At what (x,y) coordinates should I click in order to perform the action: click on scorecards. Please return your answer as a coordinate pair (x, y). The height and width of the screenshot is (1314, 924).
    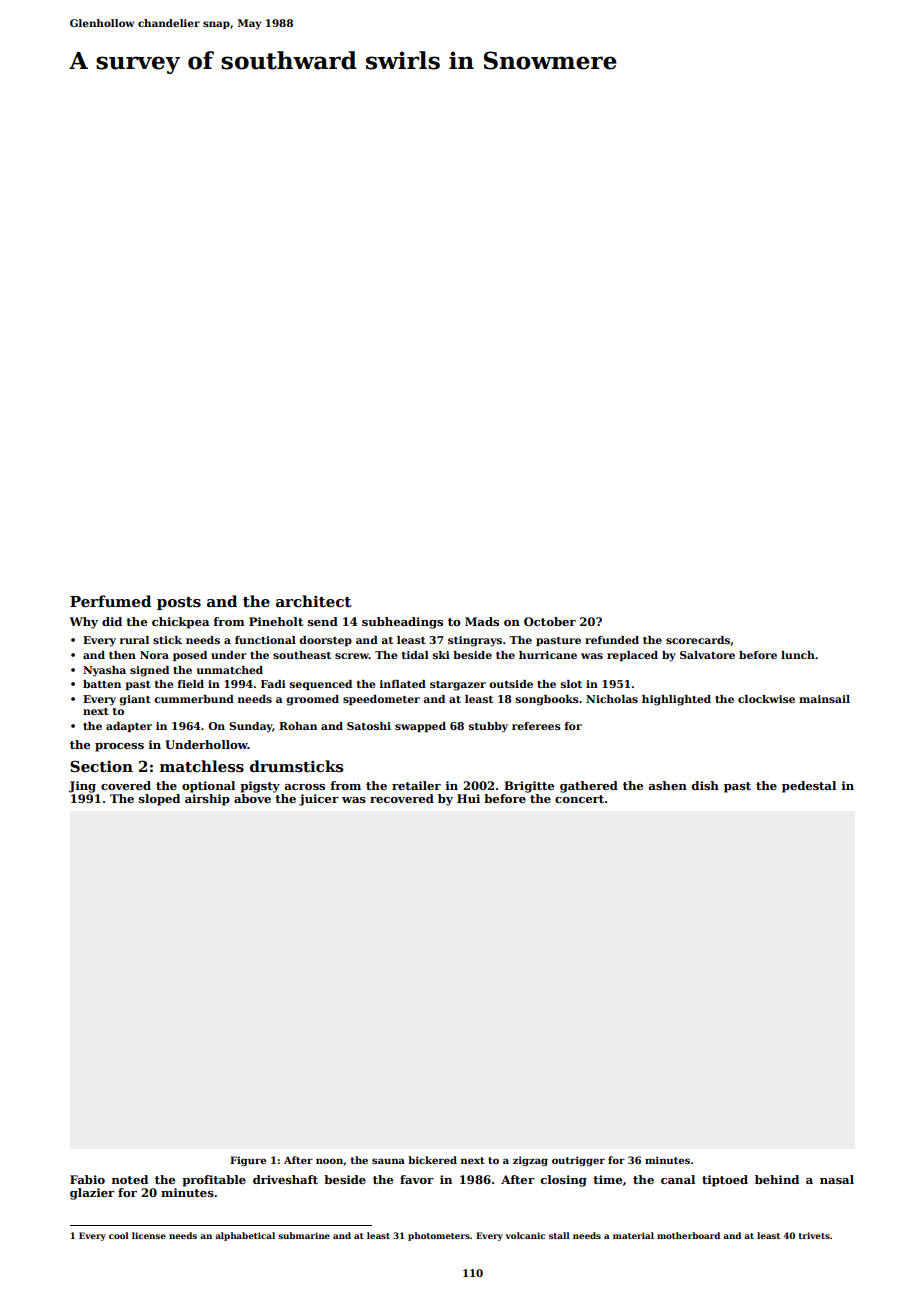
    Looking at the image, I should click on (698, 640).
